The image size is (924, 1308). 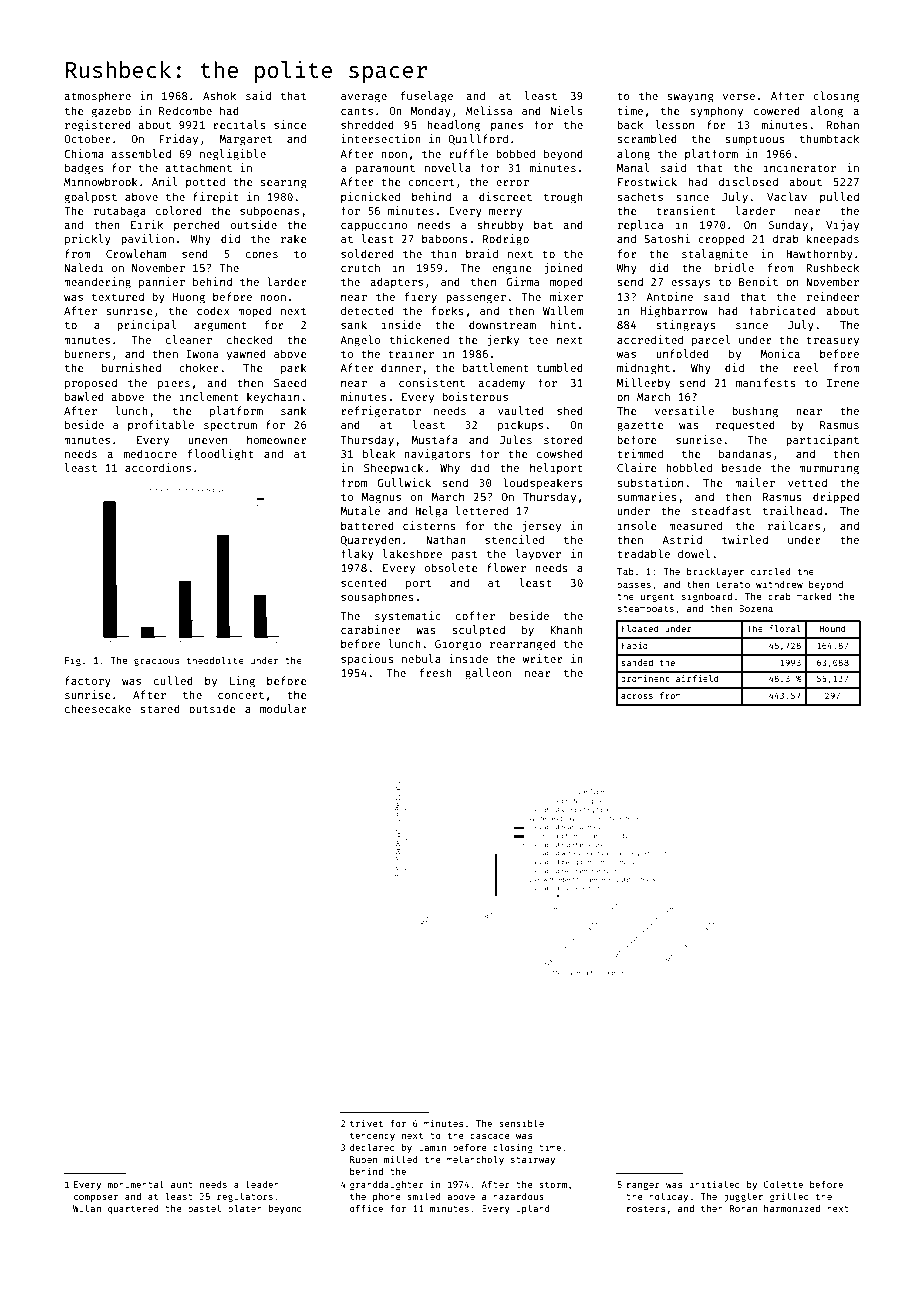 I want to click on sensible, so click(x=521, y=1123).
